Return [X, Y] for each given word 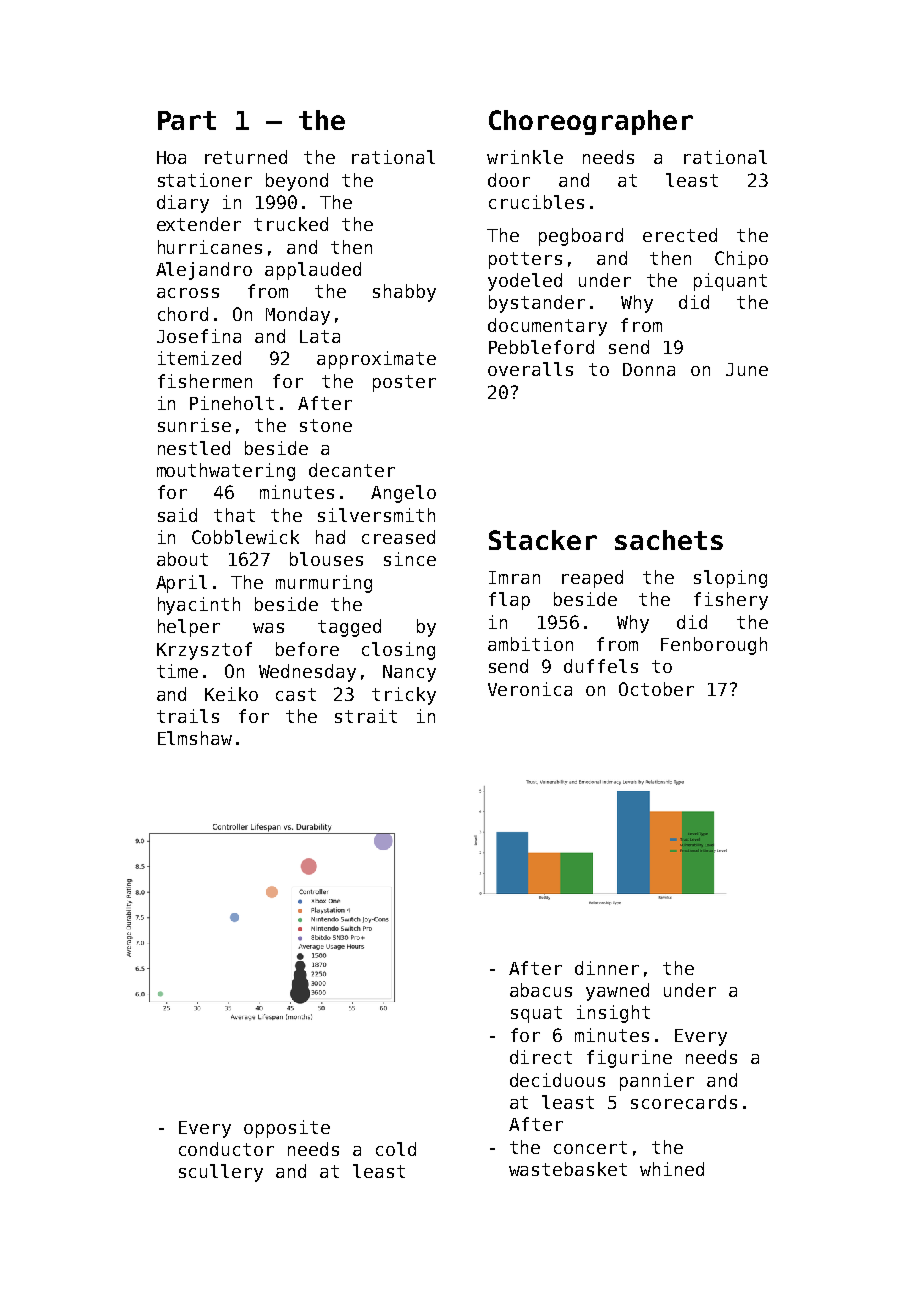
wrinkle [525, 157]
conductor [226, 1149]
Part [187, 120]
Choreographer [591, 122]
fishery [731, 601]
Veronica [530, 689]
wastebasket [568, 1169]
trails [188, 716]
